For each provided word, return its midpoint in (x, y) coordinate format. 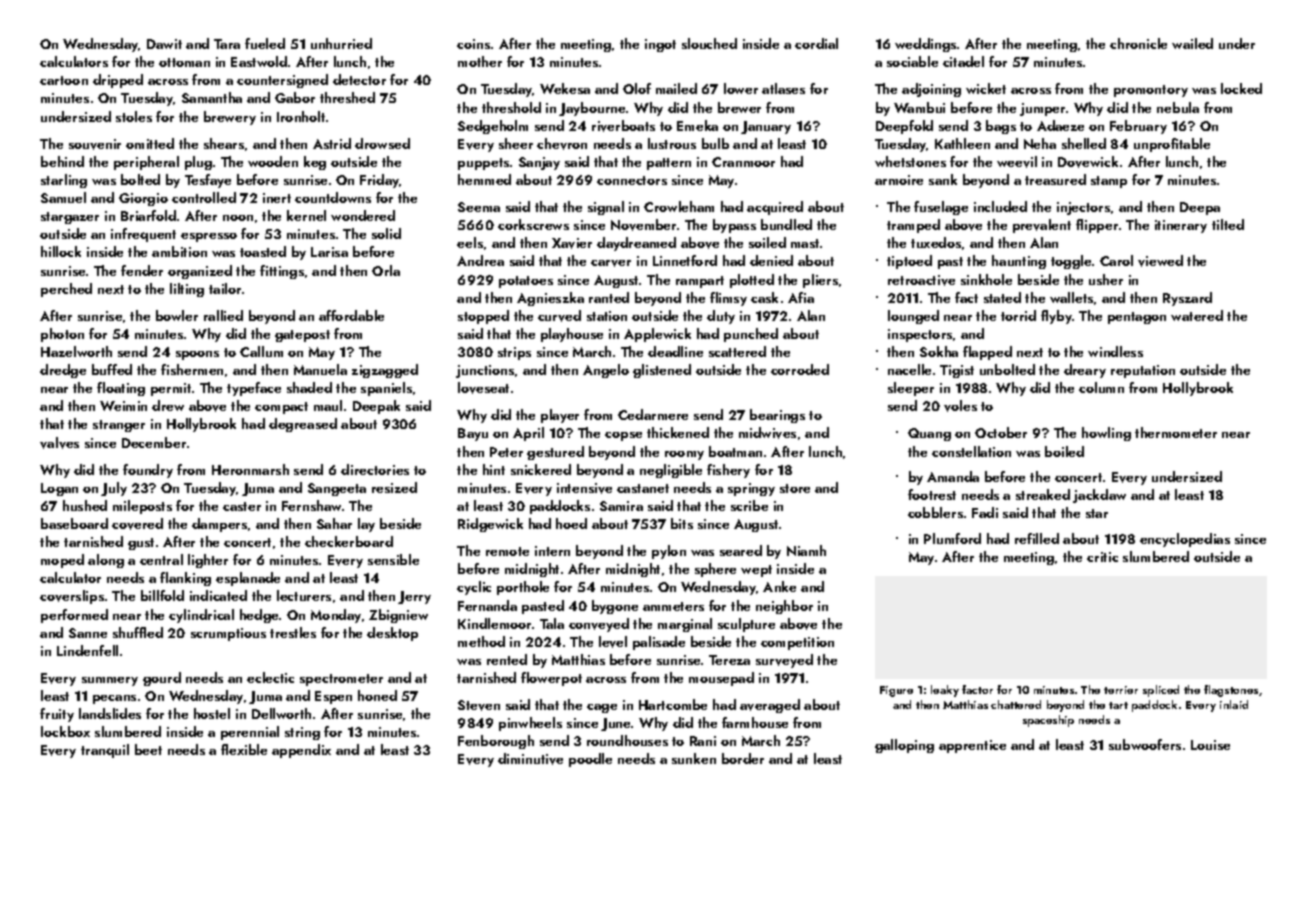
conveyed (599, 625)
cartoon (64, 80)
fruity (57, 715)
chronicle (1138, 43)
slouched (709, 43)
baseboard (74, 523)
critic (1102, 557)
